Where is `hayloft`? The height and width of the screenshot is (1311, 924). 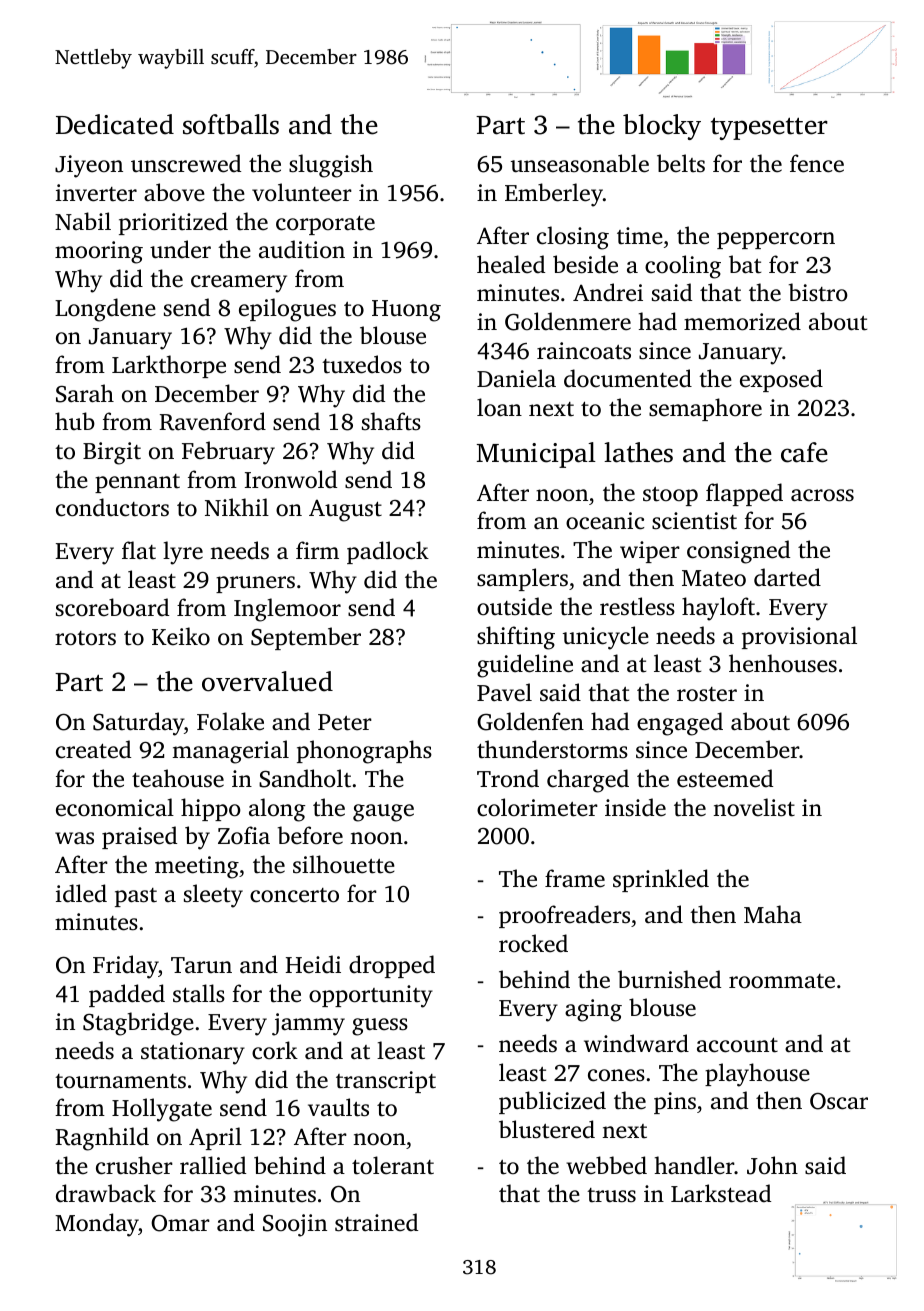
hayloft is located at coordinates (718, 609).
